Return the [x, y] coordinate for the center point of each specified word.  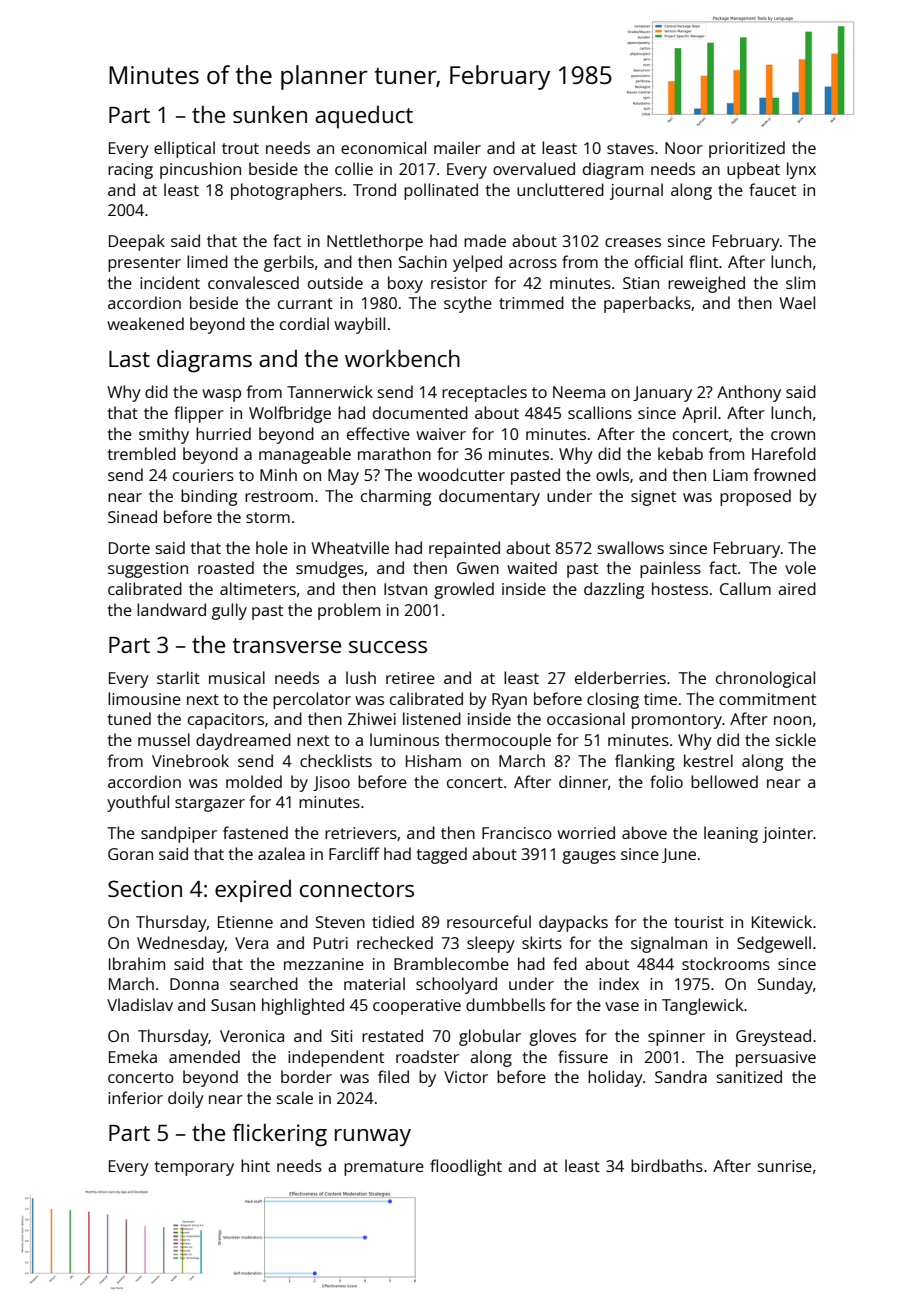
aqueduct [364, 117]
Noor [684, 148]
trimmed [531, 302]
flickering [280, 1135]
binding [209, 497]
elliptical [184, 149]
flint [703, 261]
